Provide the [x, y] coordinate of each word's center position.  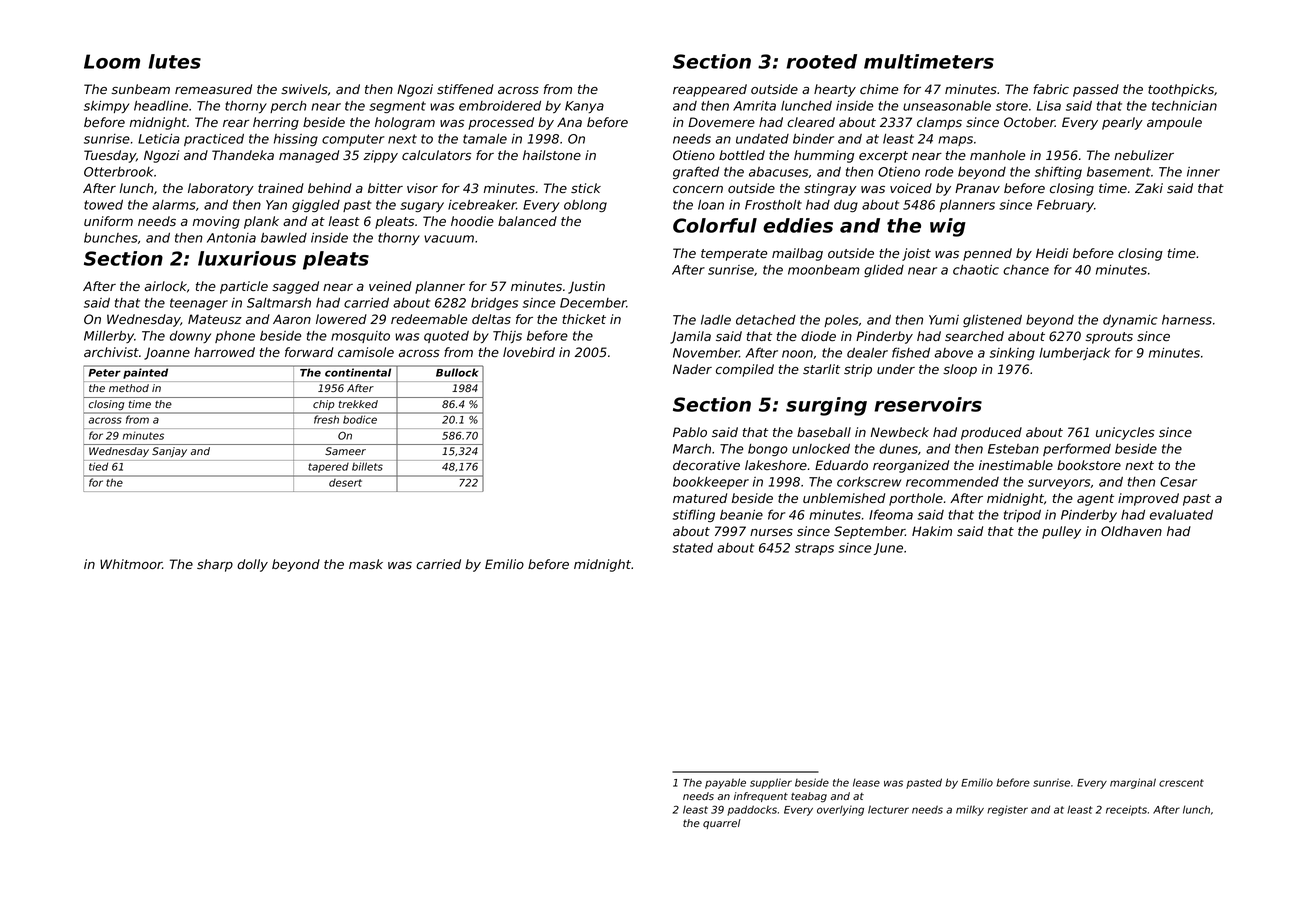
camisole [366, 352]
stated [693, 548]
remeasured [213, 89]
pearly [1122, 123]
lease [866, 782]
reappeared [710, 90]
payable [725, 783]
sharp [215, 565]
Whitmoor [131, 564]
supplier [771, 783]
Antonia [231, 238]
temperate [734, 255]
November [706, 353]
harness [1187, 320]
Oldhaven [1131, 531]
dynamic [1130, 321]
